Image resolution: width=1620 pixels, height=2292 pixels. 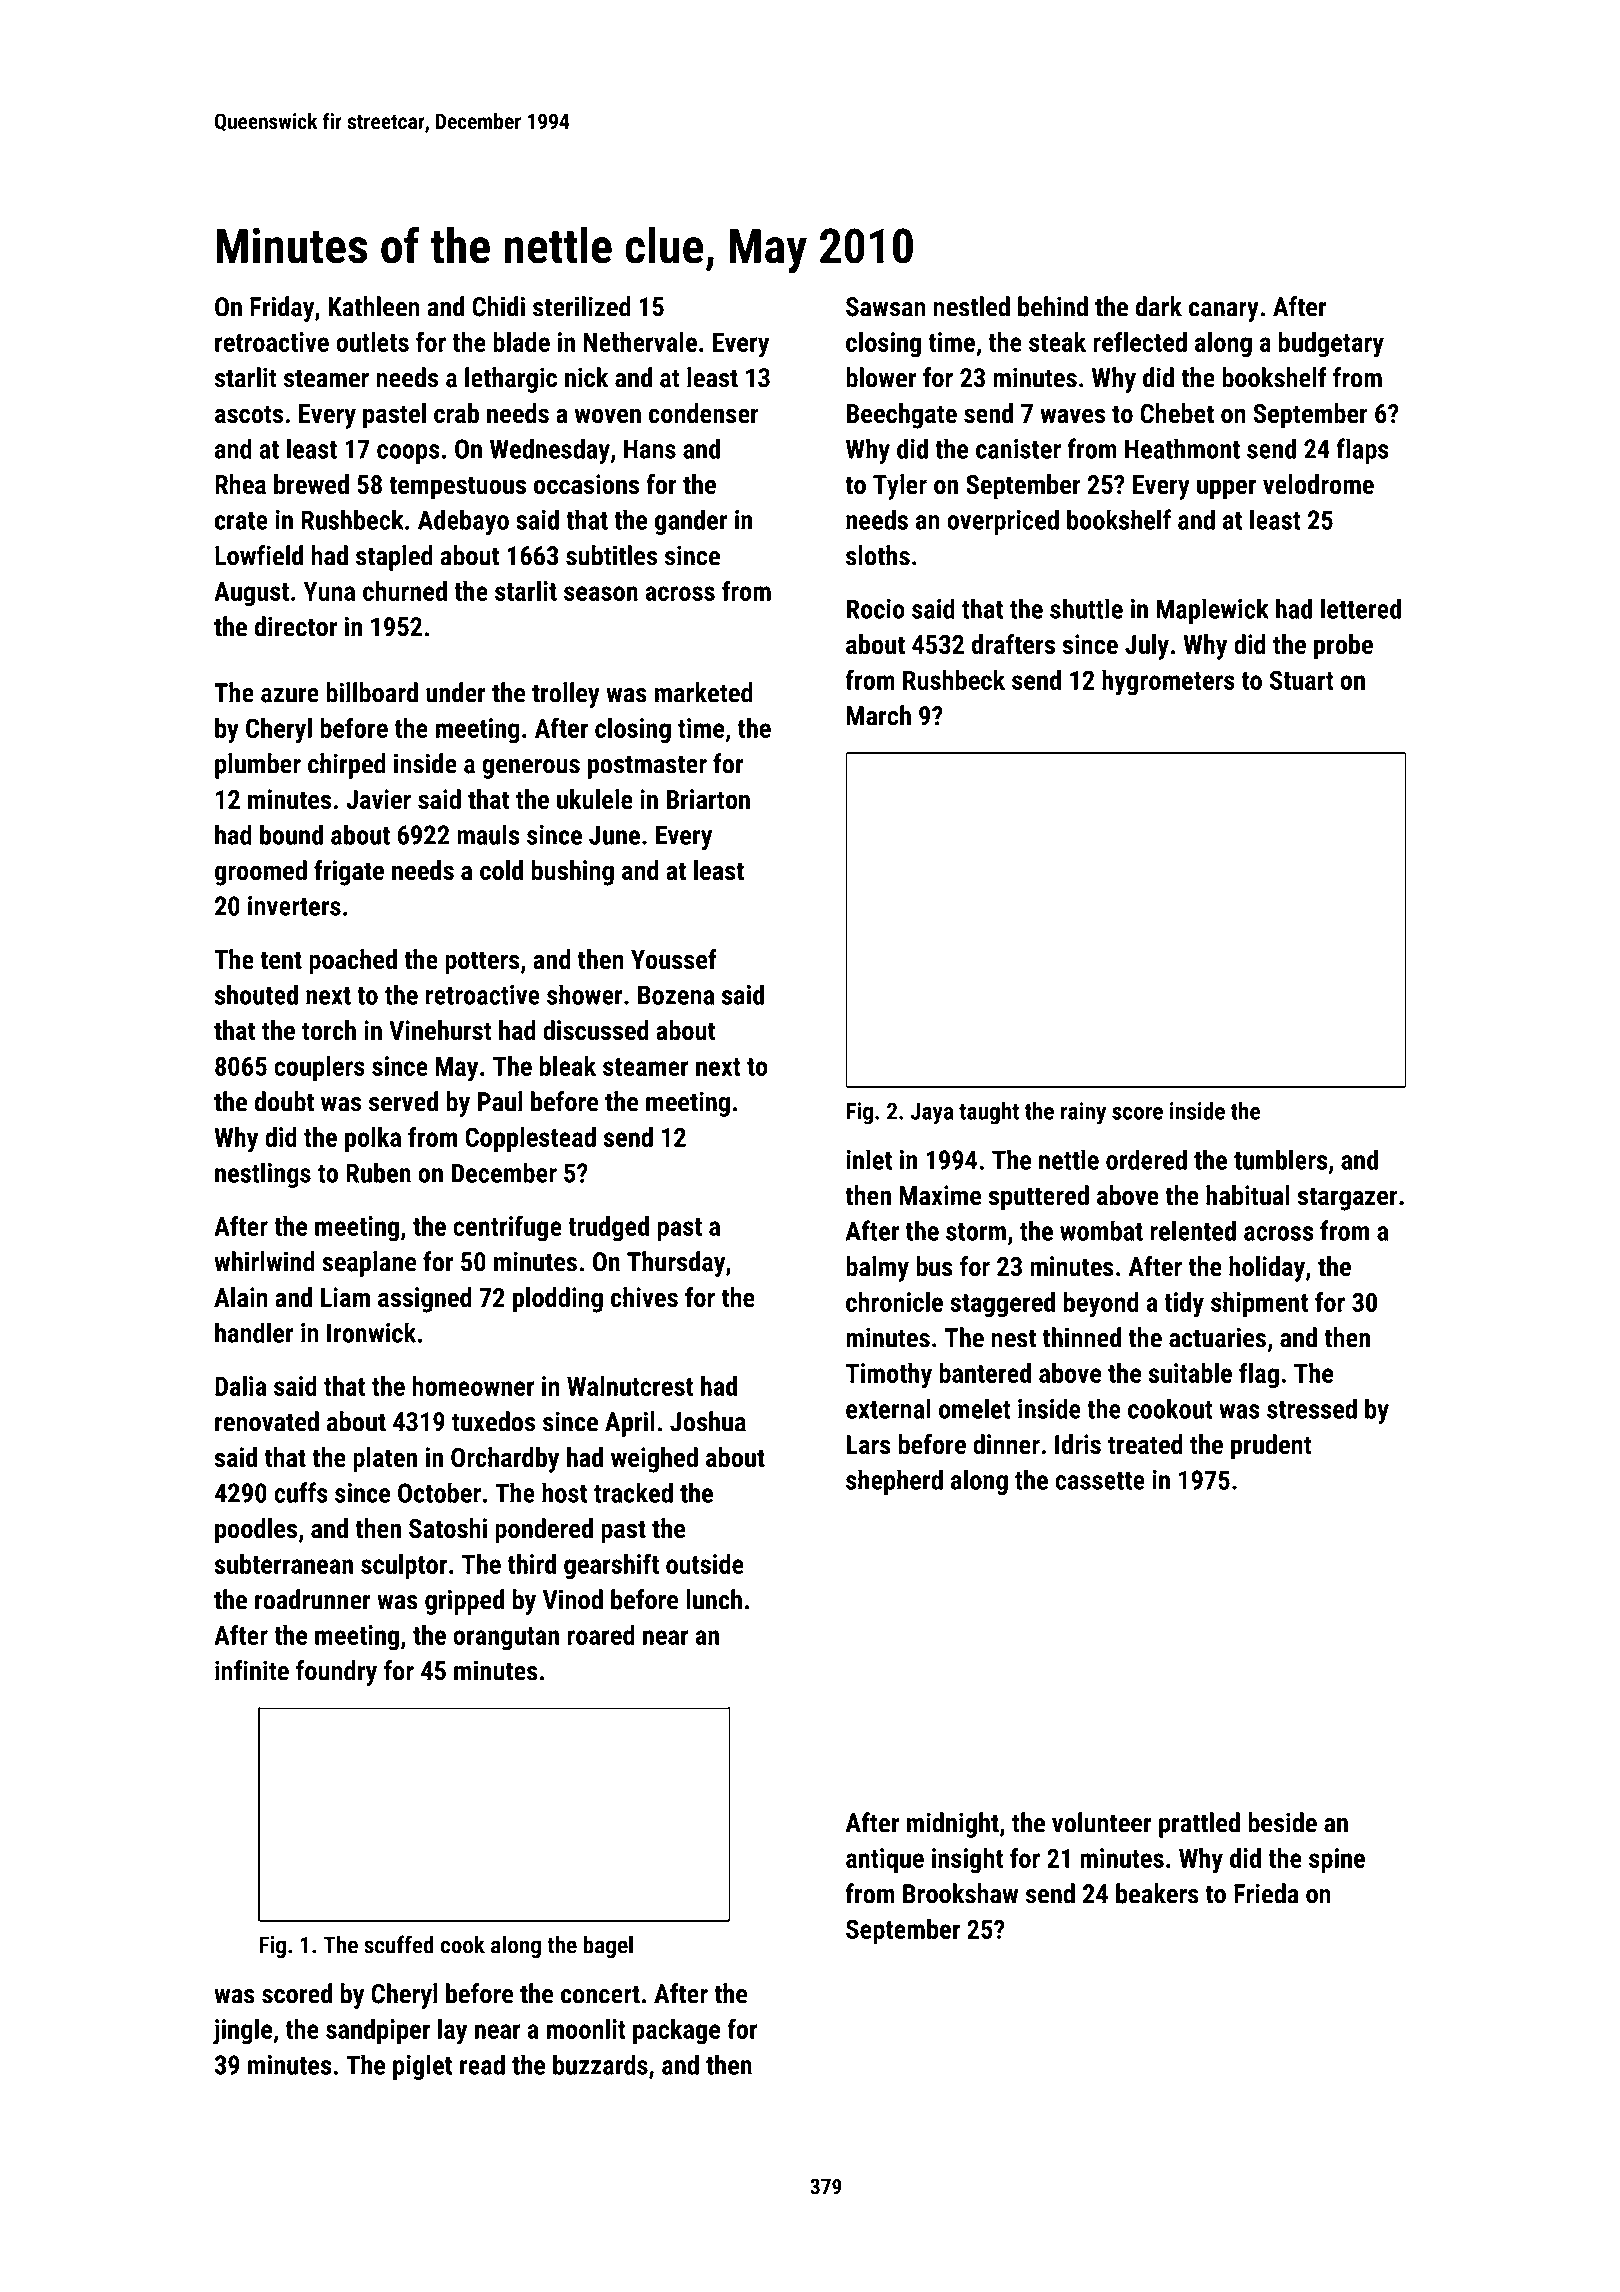 I want to click on March, so click(x=878, y=715).
